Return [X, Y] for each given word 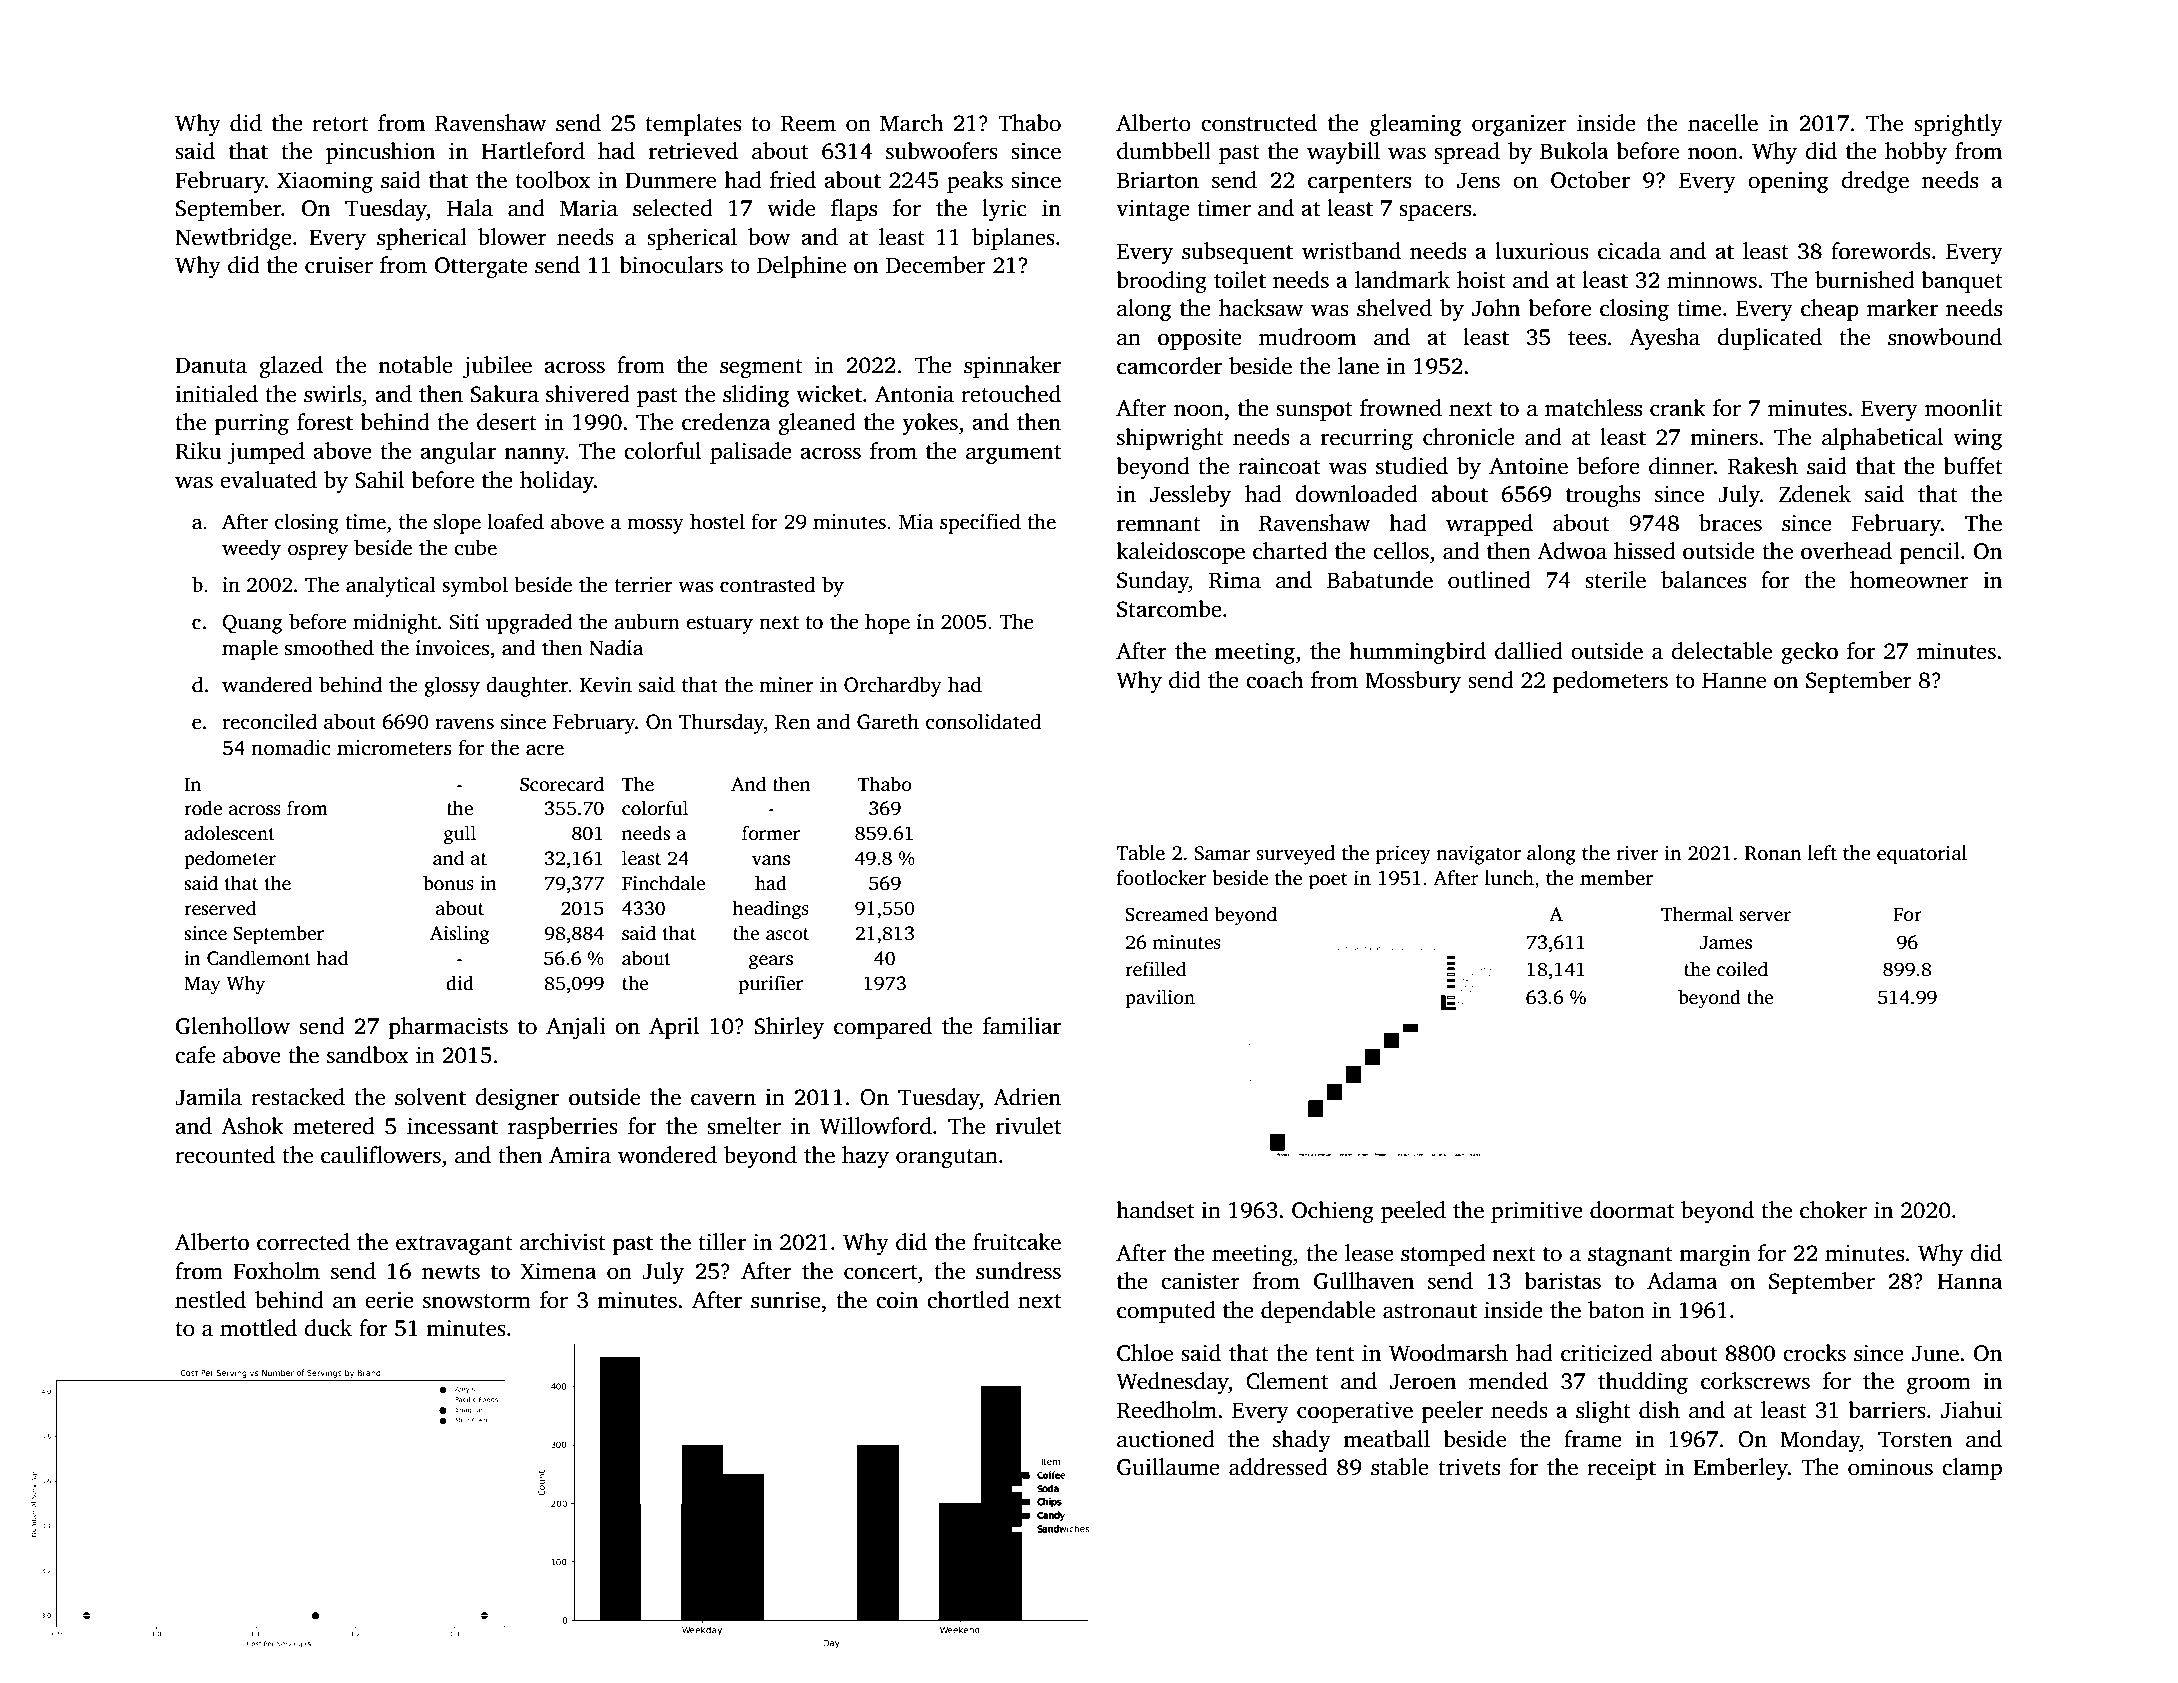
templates [693, 125]
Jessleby [1190, 496]
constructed [1259, 123]
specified [980, 523]
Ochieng [1333, 1212]
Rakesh [1763, 466]
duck [328, 1328]
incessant [452, 1126]
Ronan [1773, 853]
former [771, 833]
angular [458, 453]
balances [1703, 580]
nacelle [1723, 123]
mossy [655, 526]
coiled [1742, 969]
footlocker [1161, 878]
